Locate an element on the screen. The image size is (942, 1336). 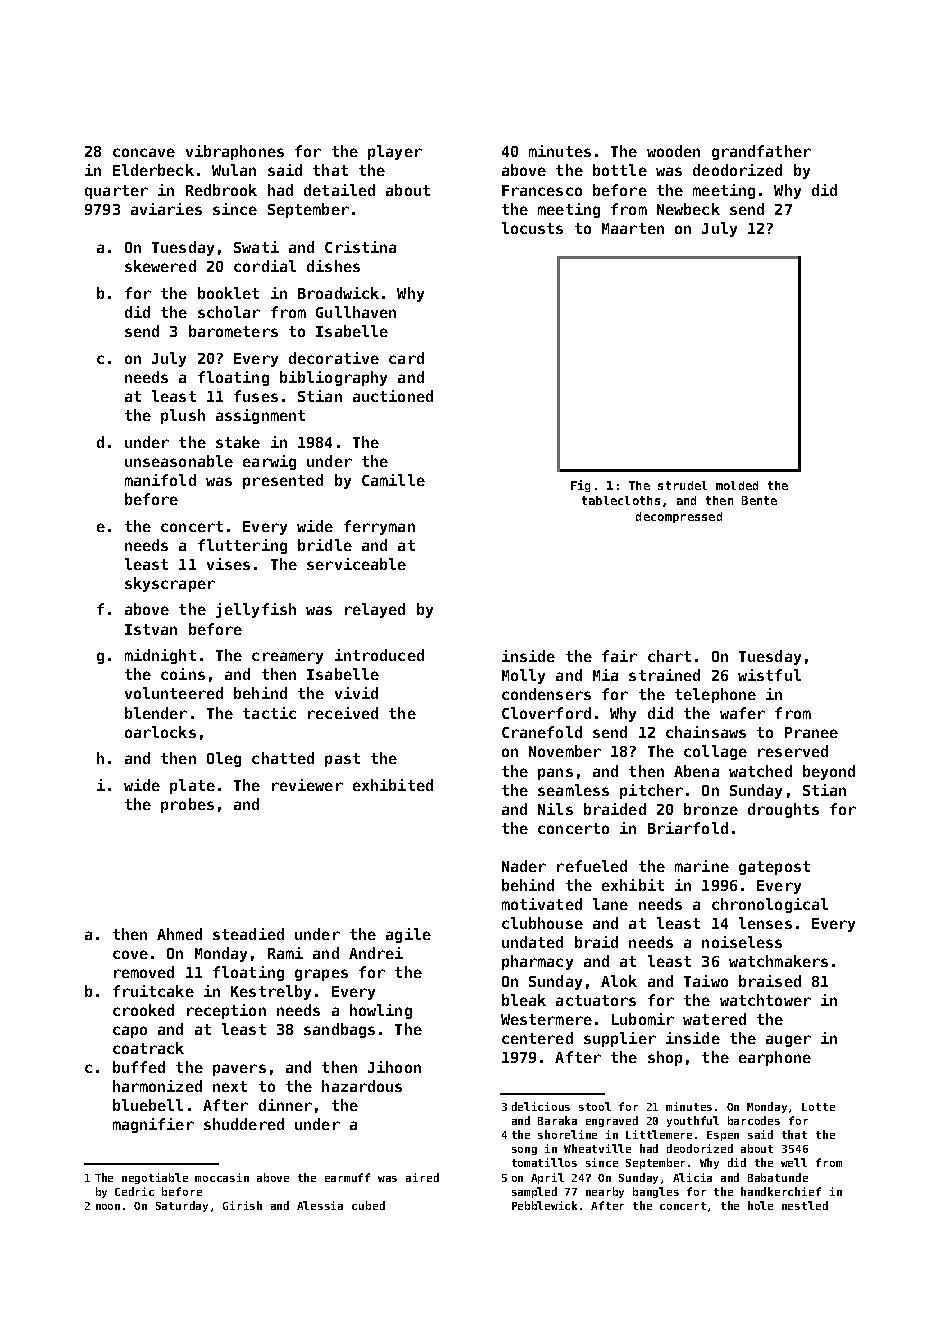
earphone is located at coordinates (775, 1058).
